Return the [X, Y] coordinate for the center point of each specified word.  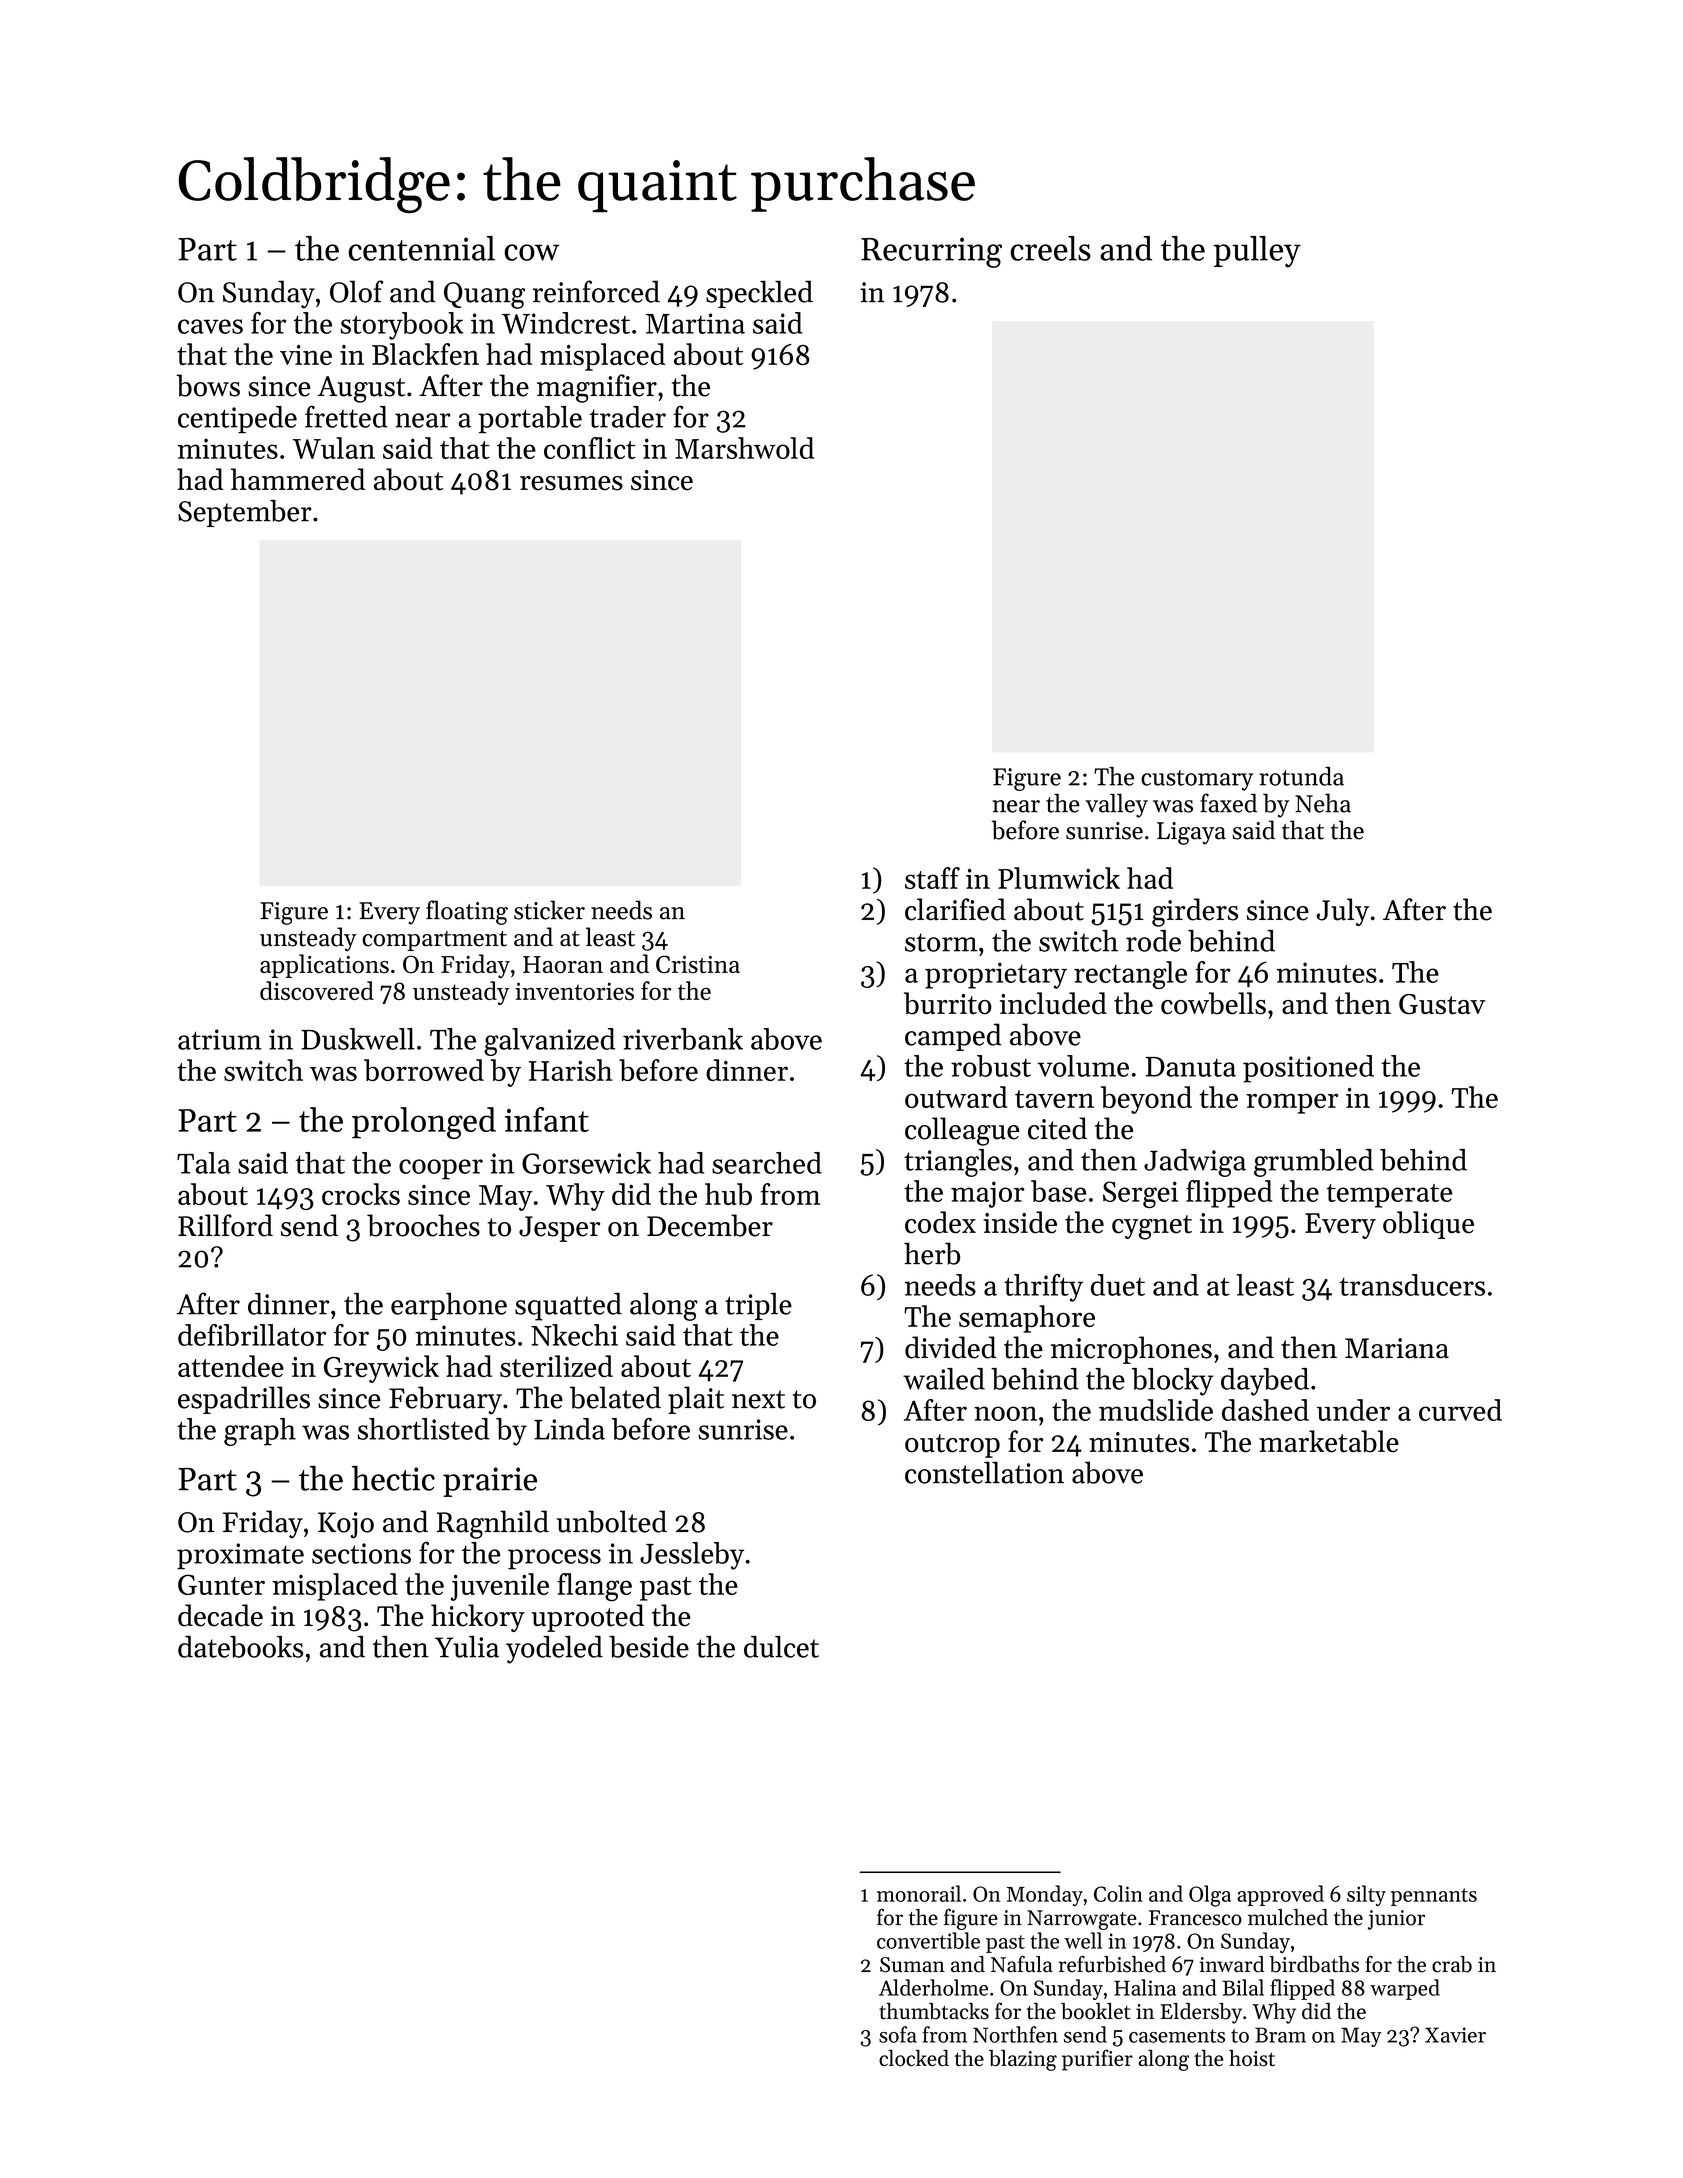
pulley [1257, 252]
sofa [898, 2034]
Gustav [1442, 1004]
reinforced [596, 291]
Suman [912, 1965]
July [1343, 912]
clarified [955, 909]
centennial [421, 248]
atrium [220, 1039]
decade [220, 1615]
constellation [984, 1472]
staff [932, 878]
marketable [1329, 1441]
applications [324, 966]
